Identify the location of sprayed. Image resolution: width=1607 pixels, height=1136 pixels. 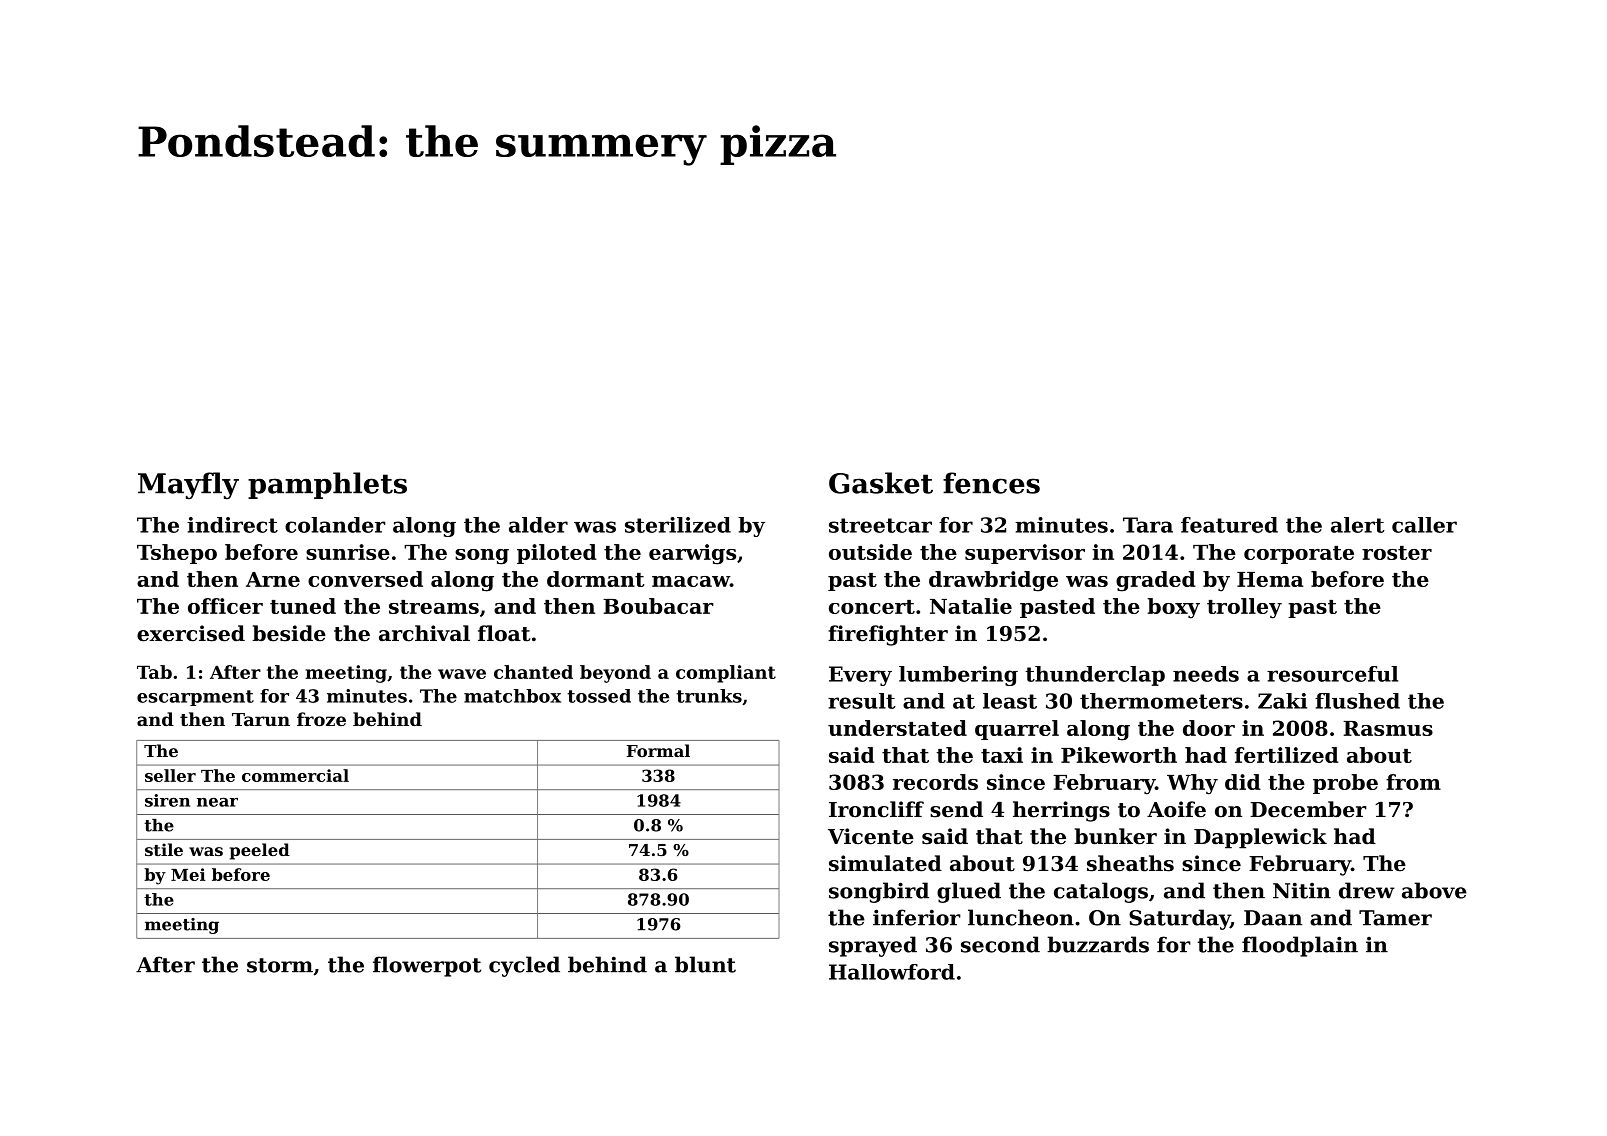
(873, 946).
